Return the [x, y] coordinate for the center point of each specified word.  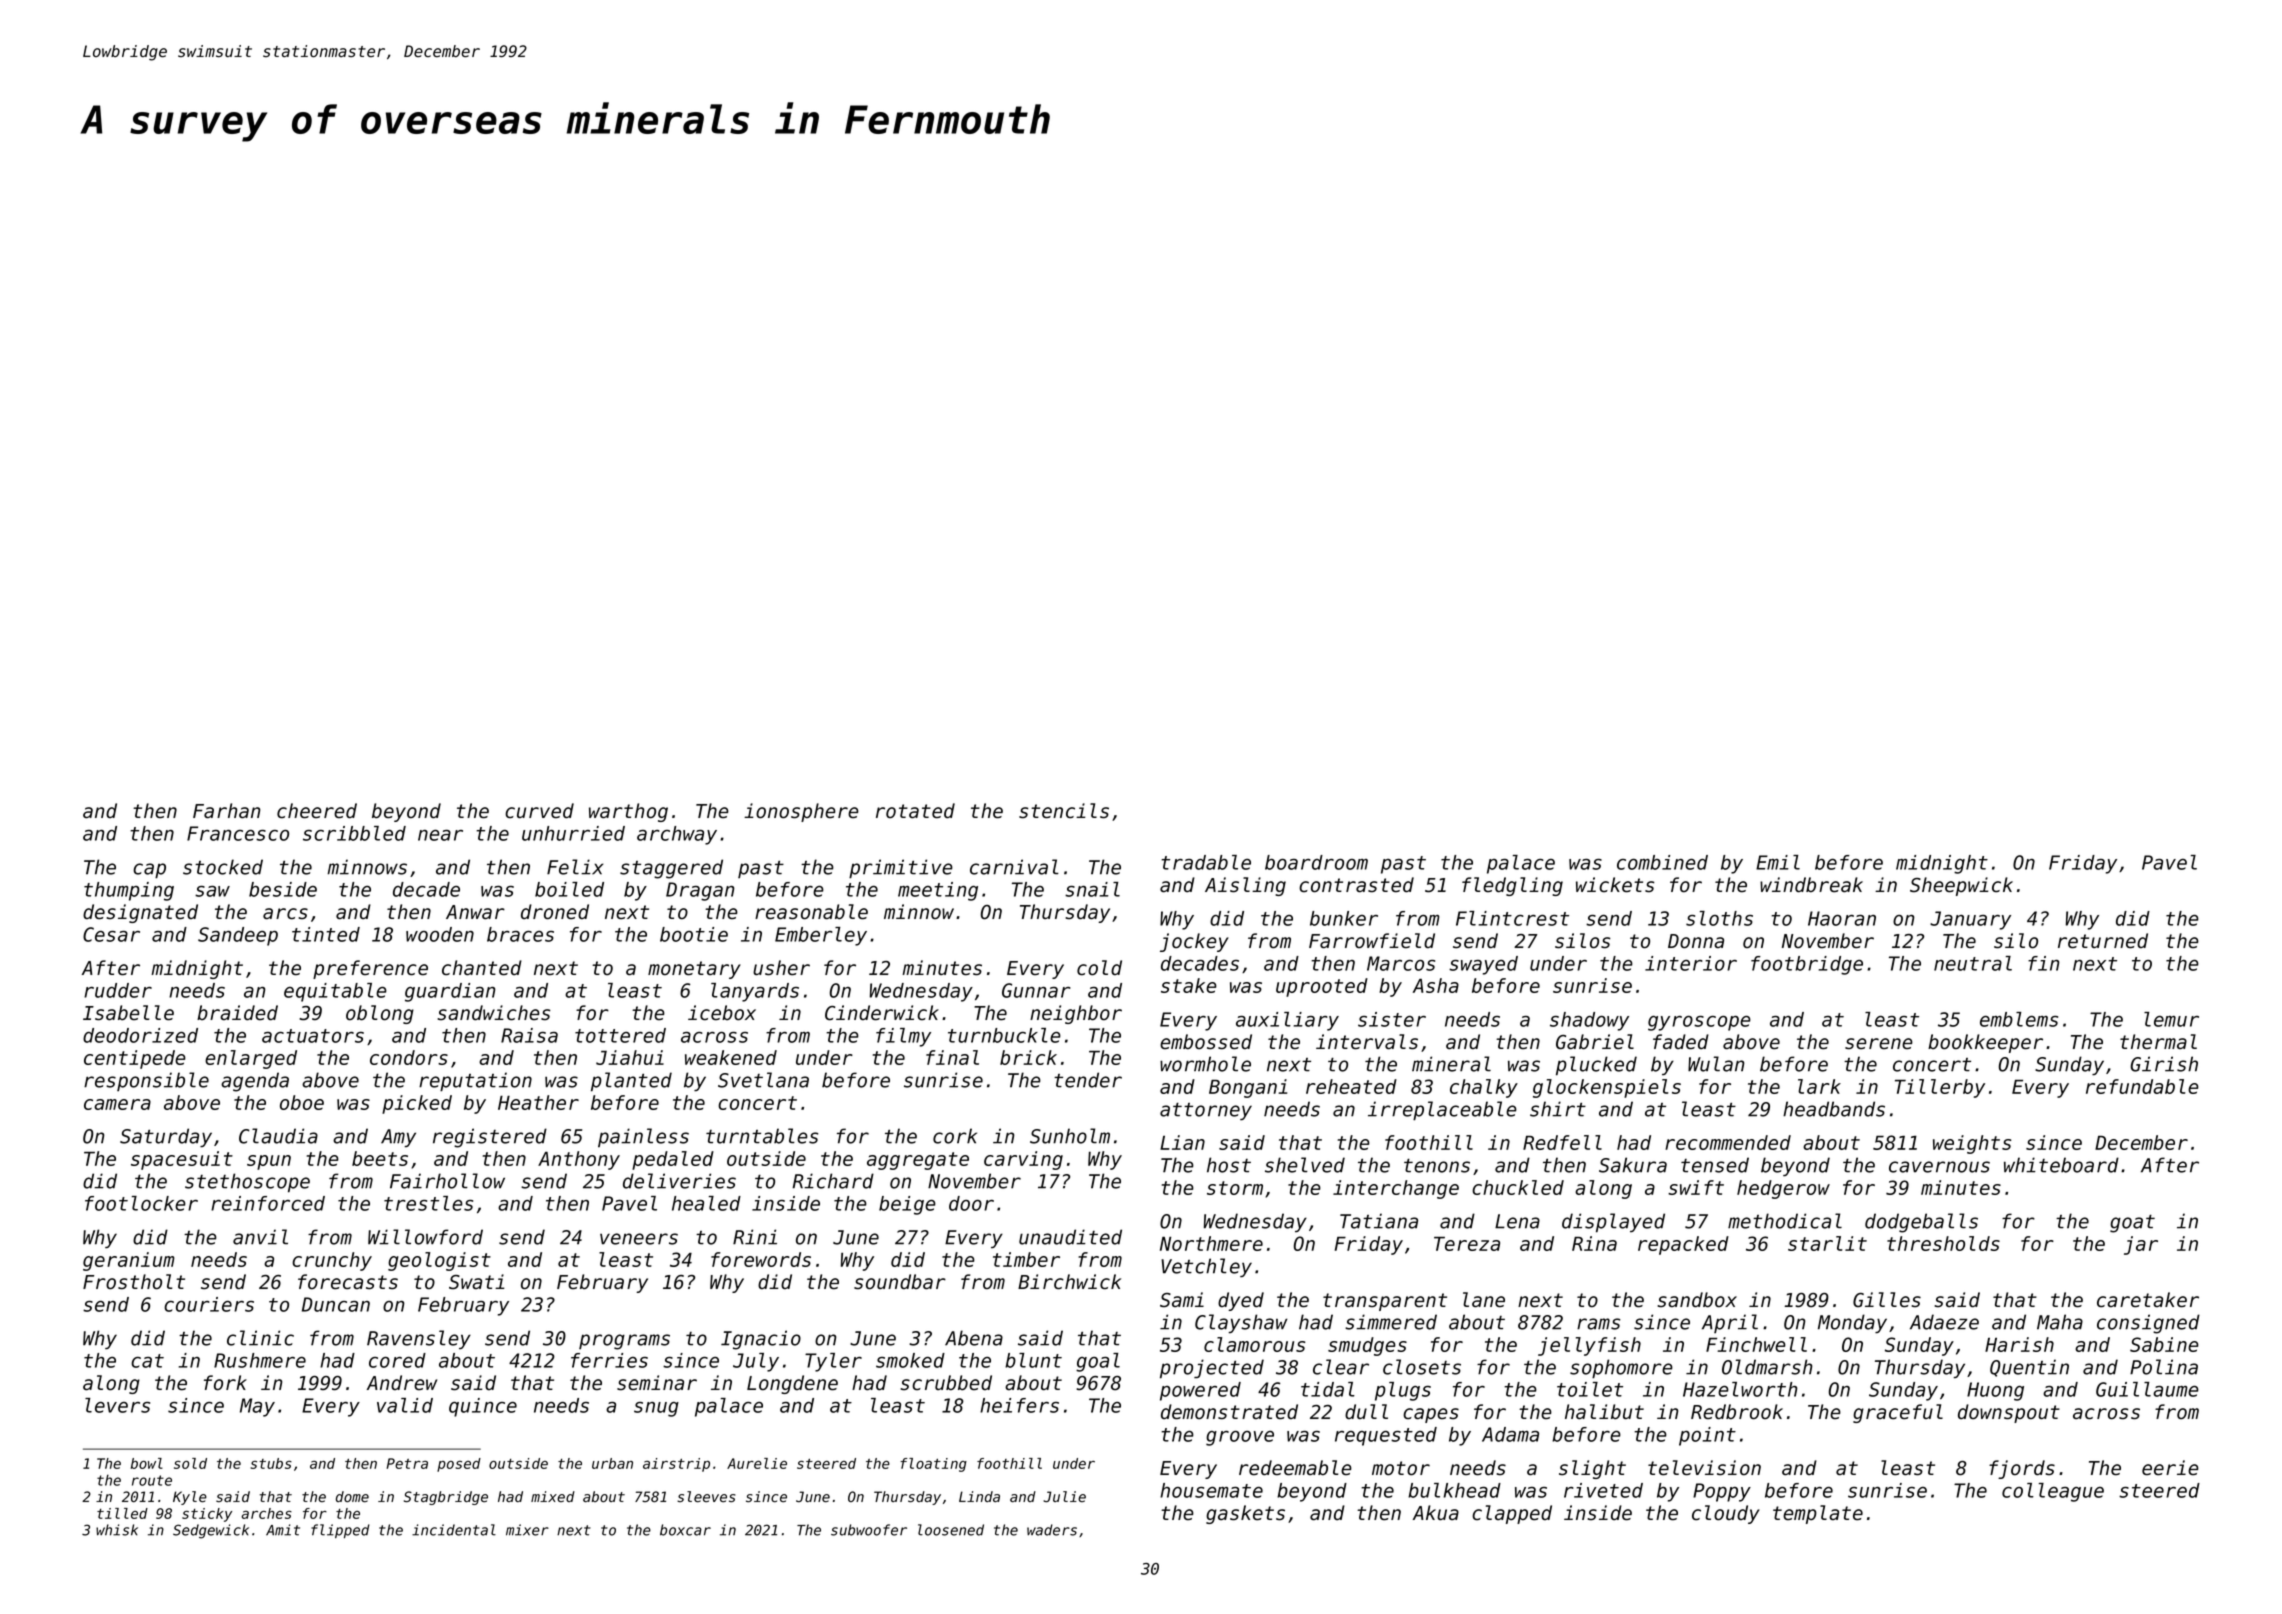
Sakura [1633, 1165]
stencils [1064, 811]
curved [539, 811]
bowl [147, 1463]
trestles [428, 1203]
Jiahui [630, 1057]
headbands [1834, 1109]
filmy [903, 1037]
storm [1235, 1188]
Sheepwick [1961, 886]
